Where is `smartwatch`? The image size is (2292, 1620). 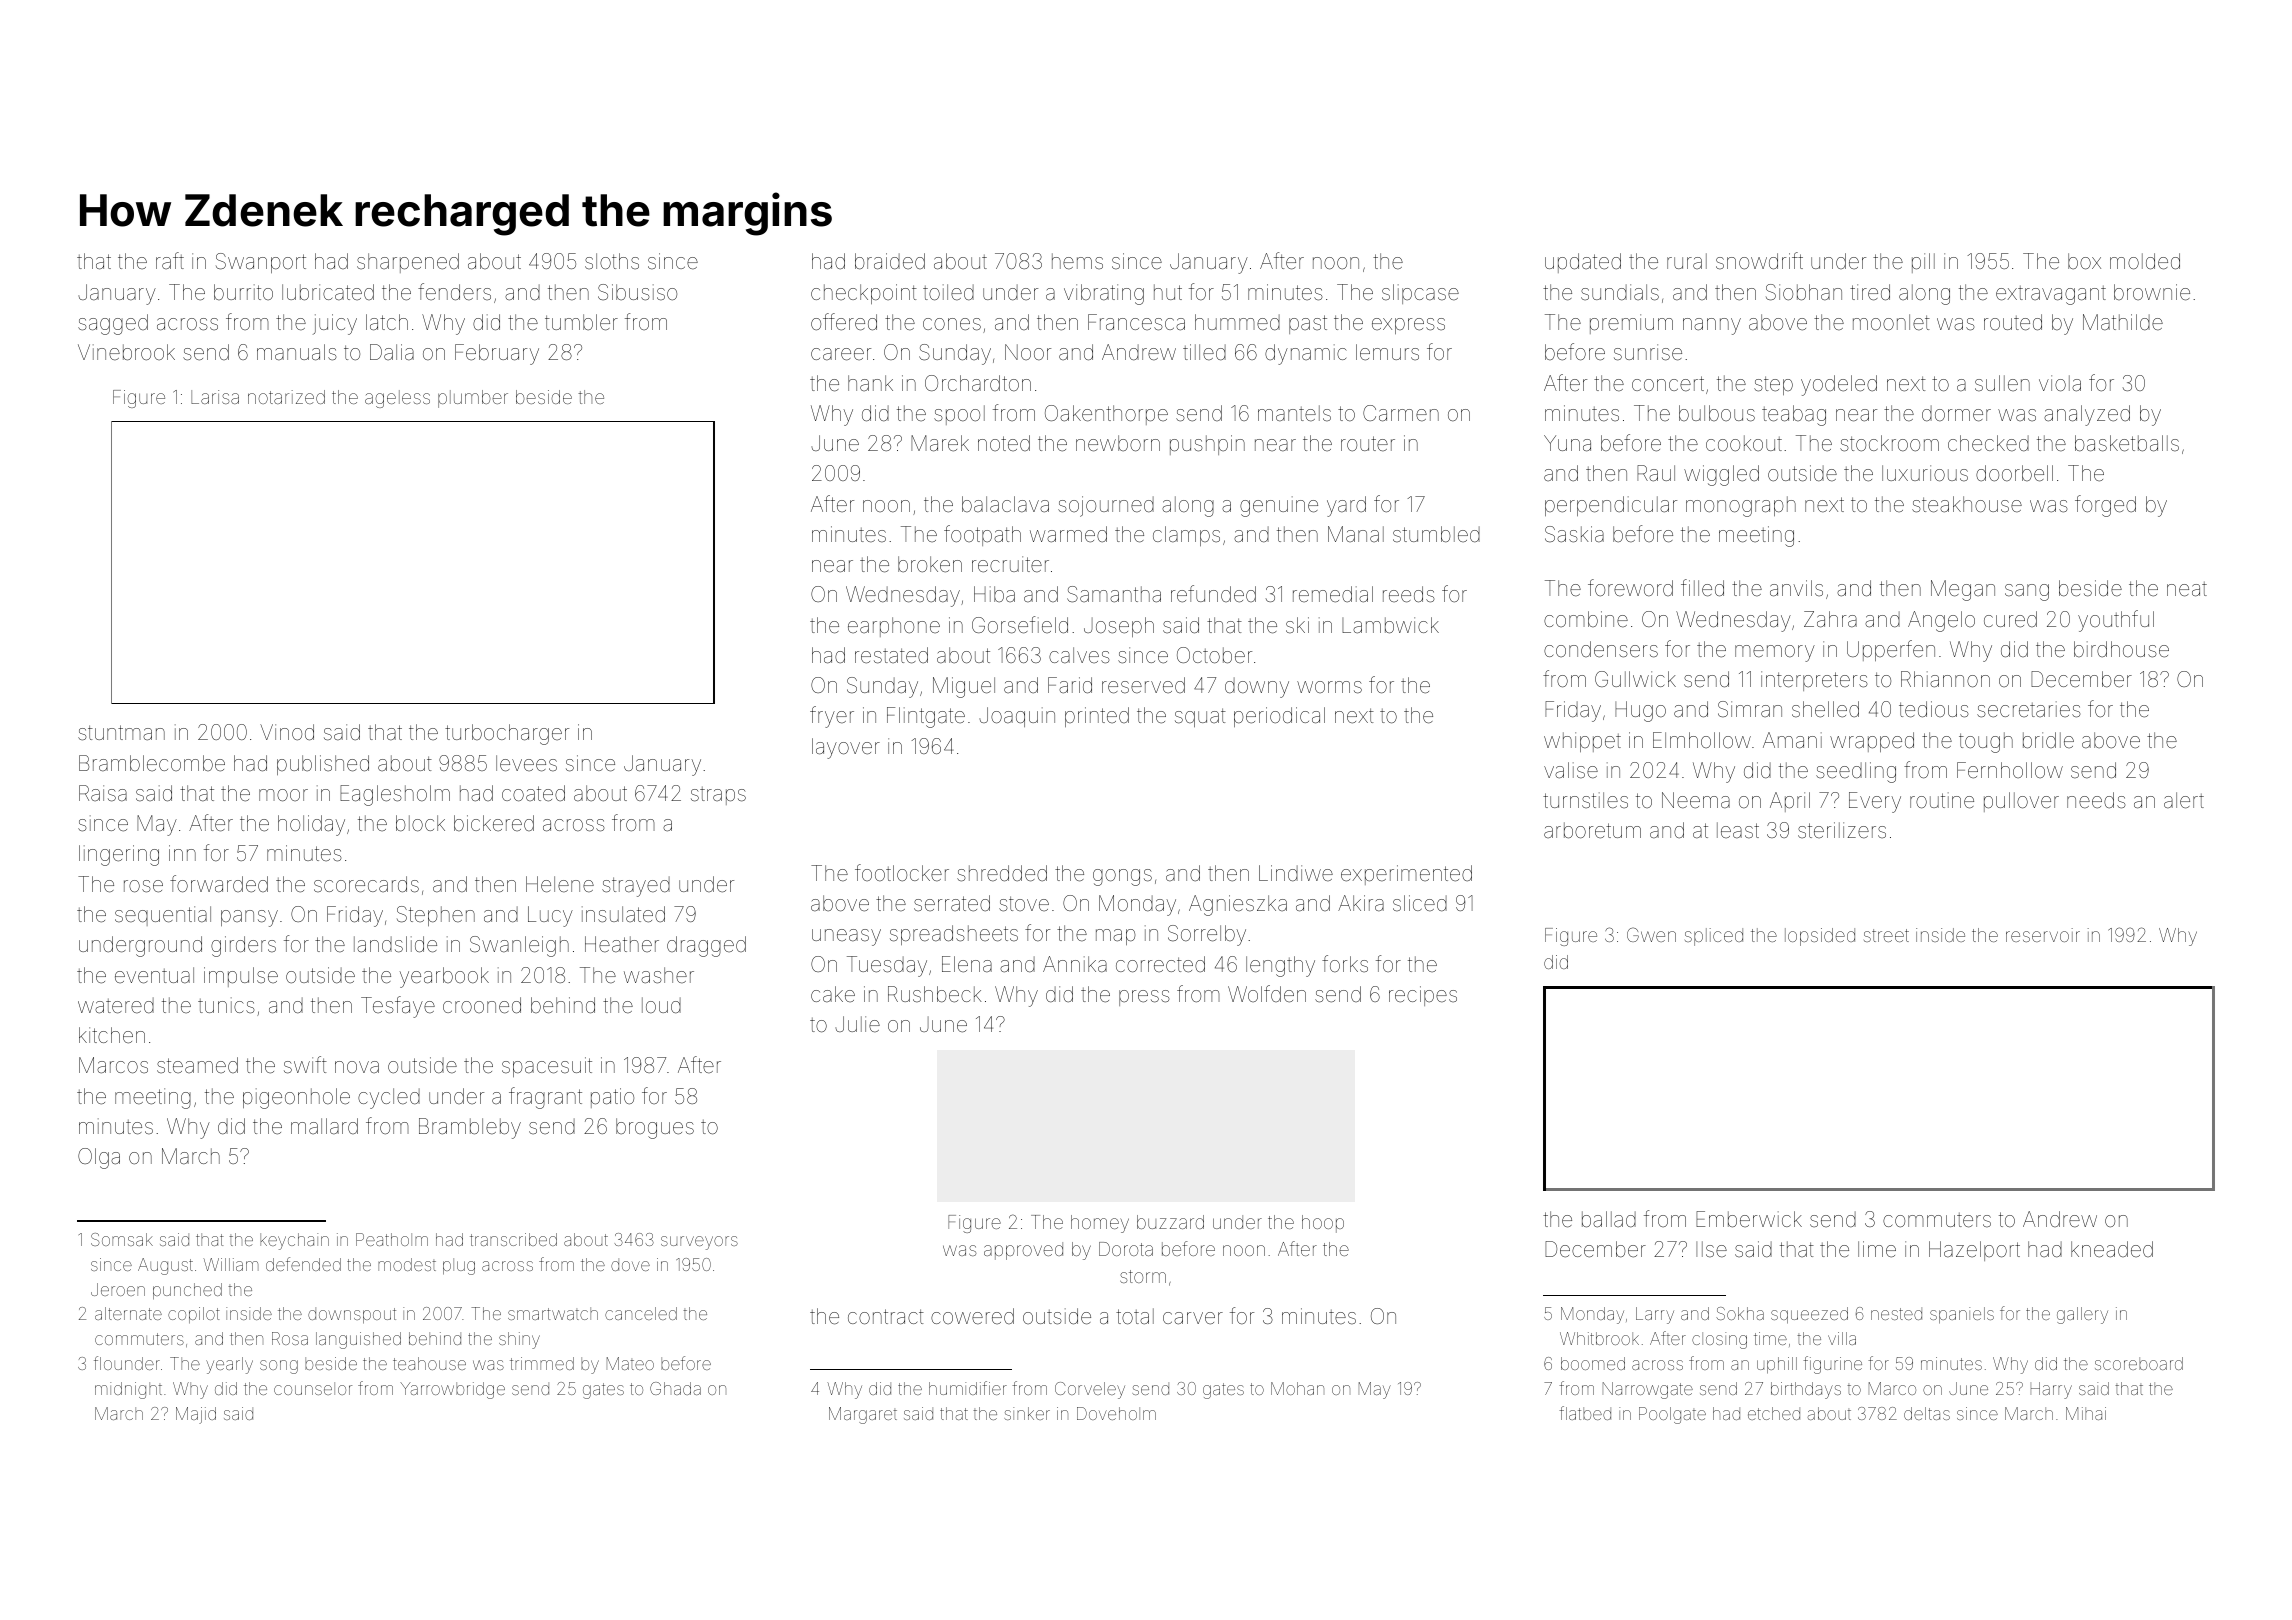
smartwatch is located at coordinates (553, 1313).
